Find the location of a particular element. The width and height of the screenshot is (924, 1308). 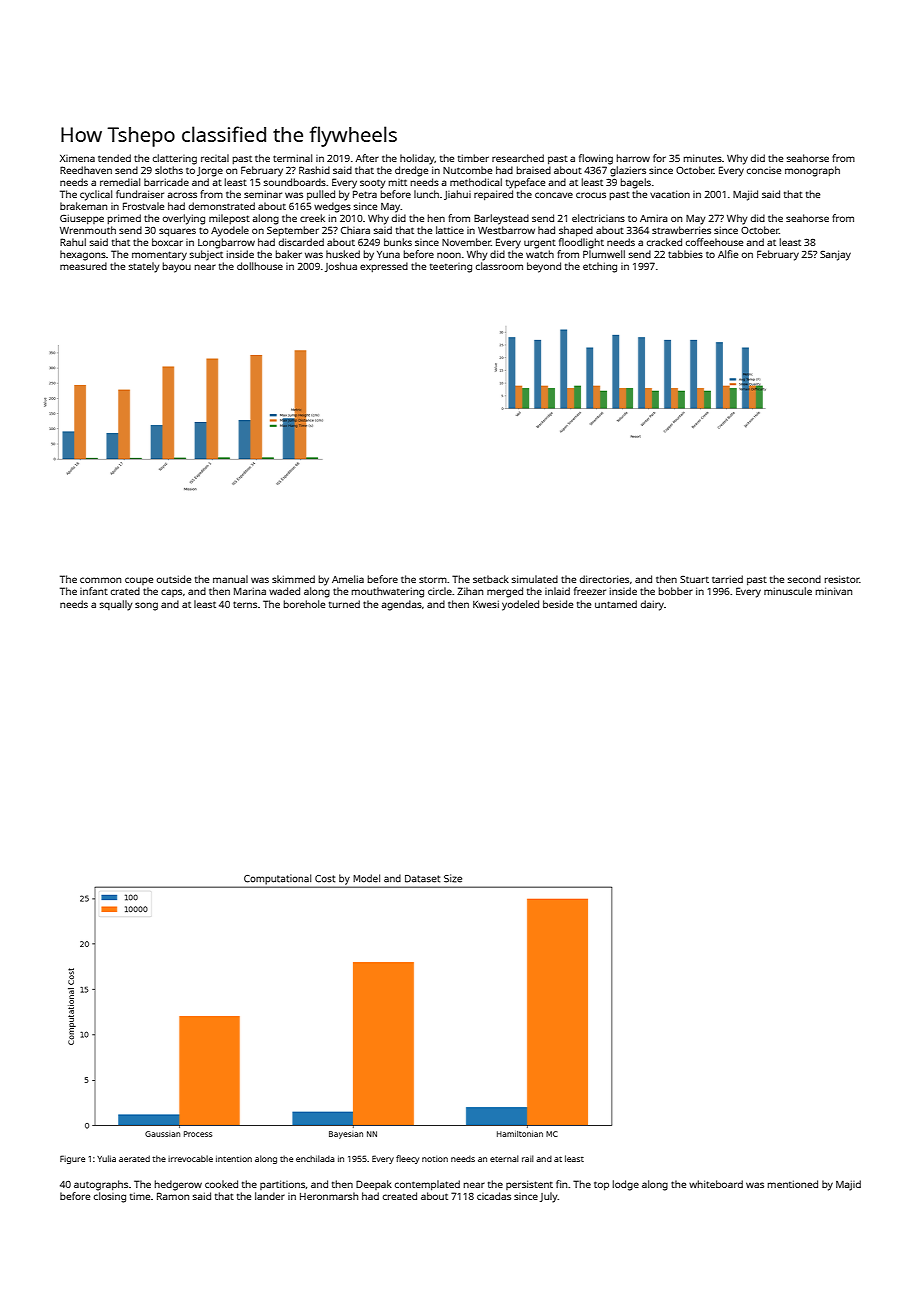

irrevocable is located at coordinates (190, 1158).
